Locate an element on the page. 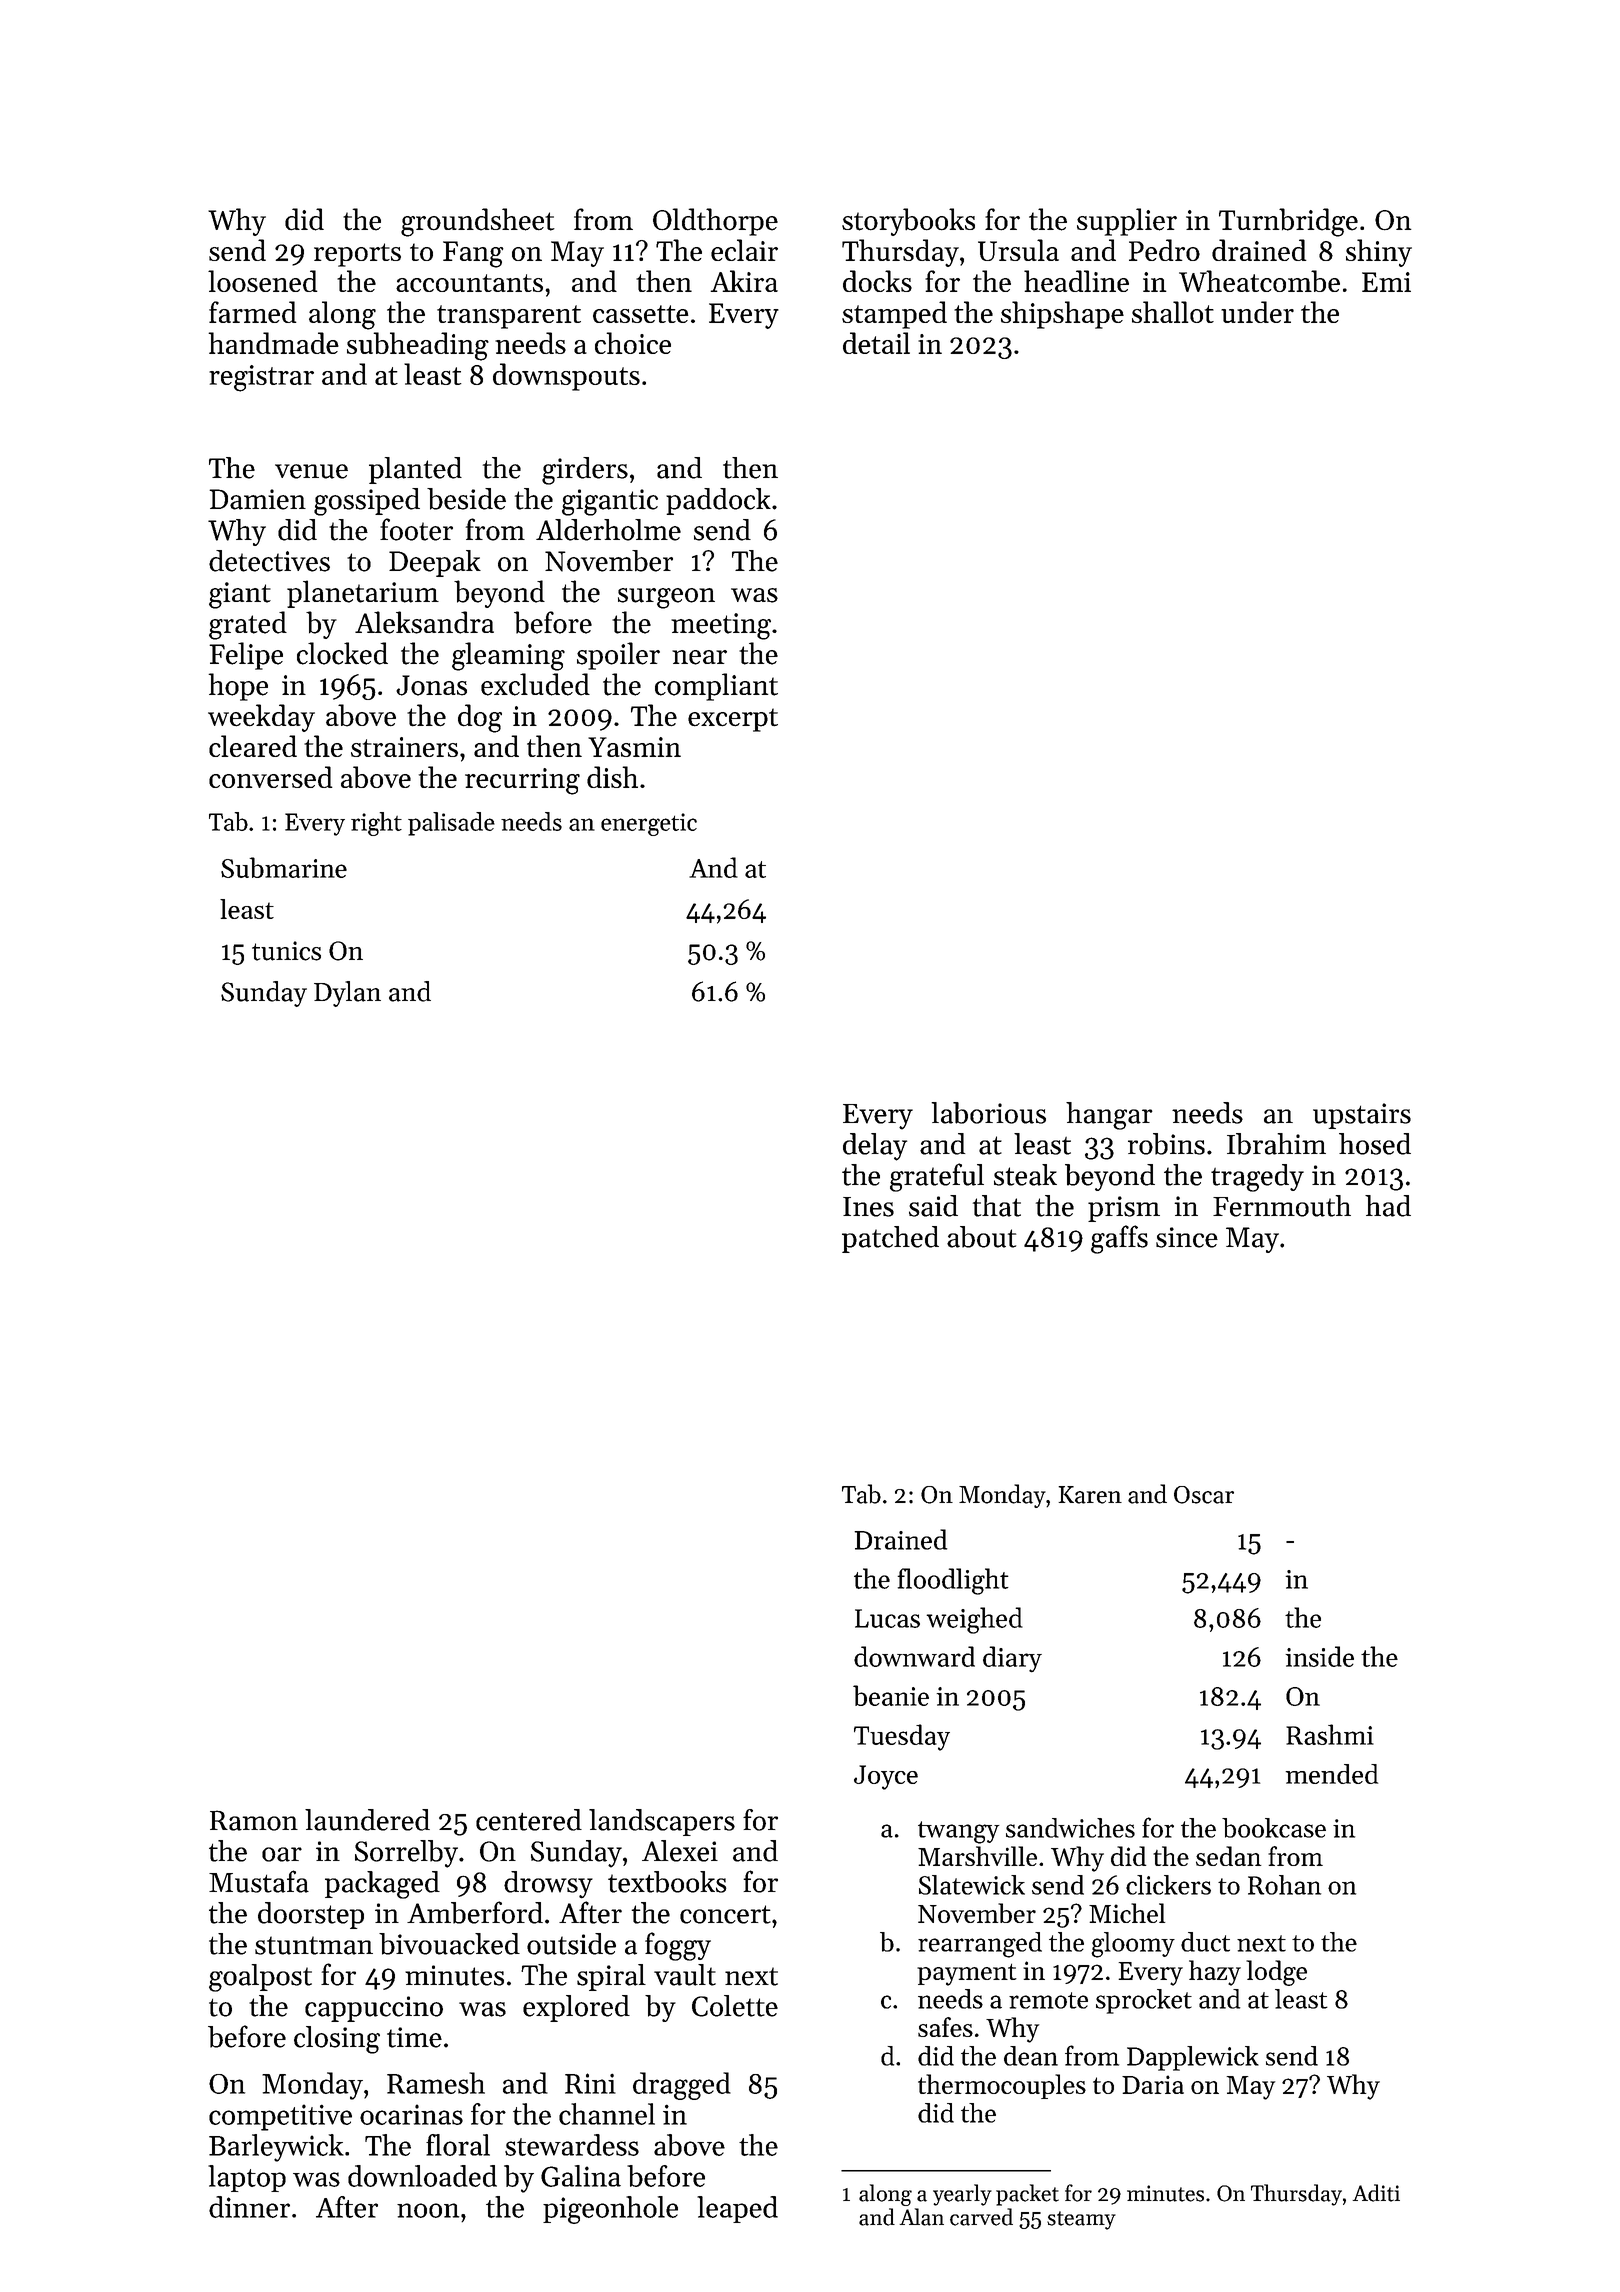 The width and height of the document is (1620, 2292). groundsheet is located at coordinates (478, 222).
